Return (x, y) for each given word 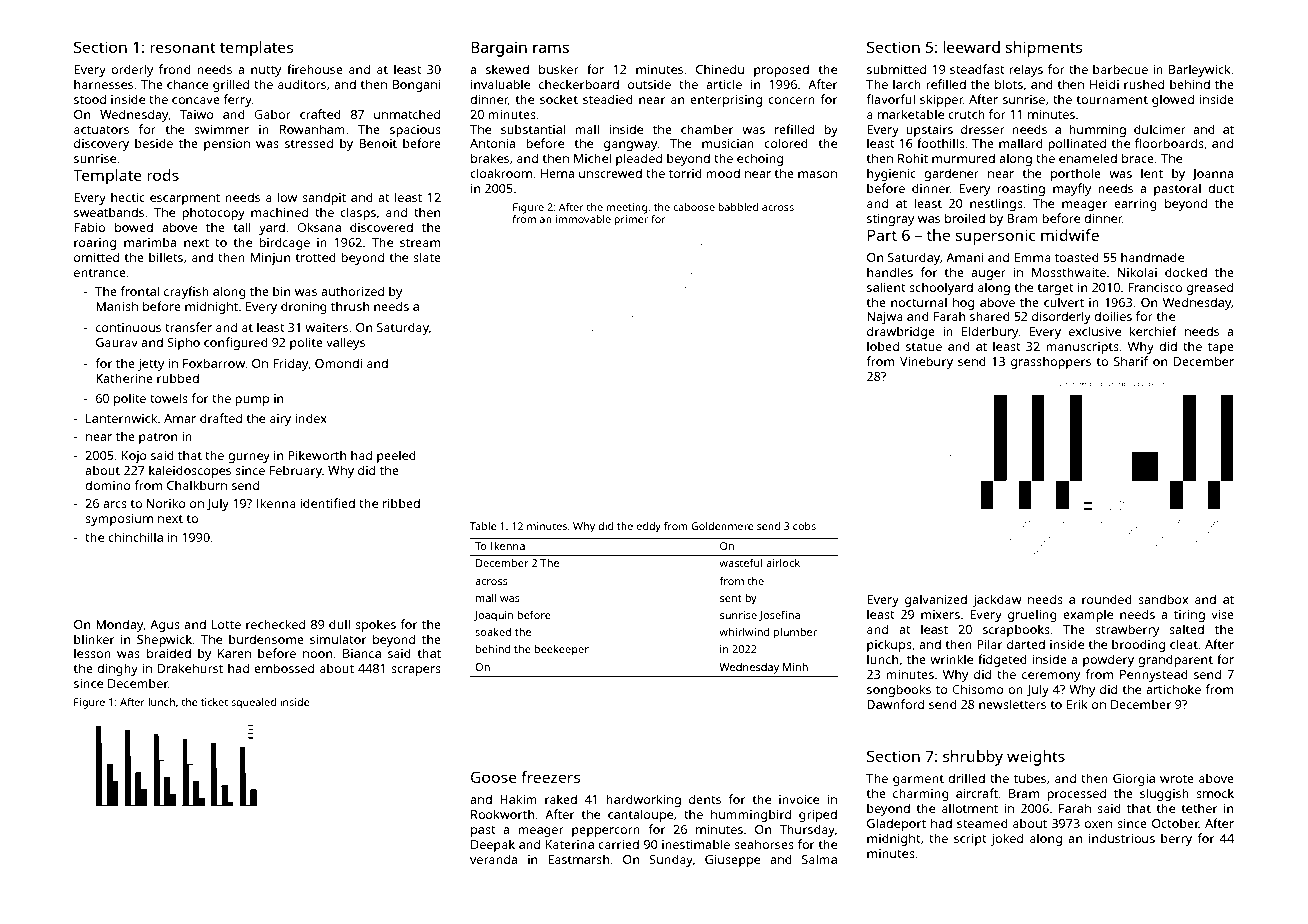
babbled (738, 207)
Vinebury (926, 362)
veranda (493, 859)
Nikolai (1137, 272)
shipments (1044, 49)
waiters (326, 327)
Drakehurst (190, 668)
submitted (896, 69)
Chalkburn (197, 485)
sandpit (324, 198)
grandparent (1175, 660)
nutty (266, 71)
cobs (804, 526)
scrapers (416, 671)
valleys (345, 343)
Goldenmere (722, 526)
